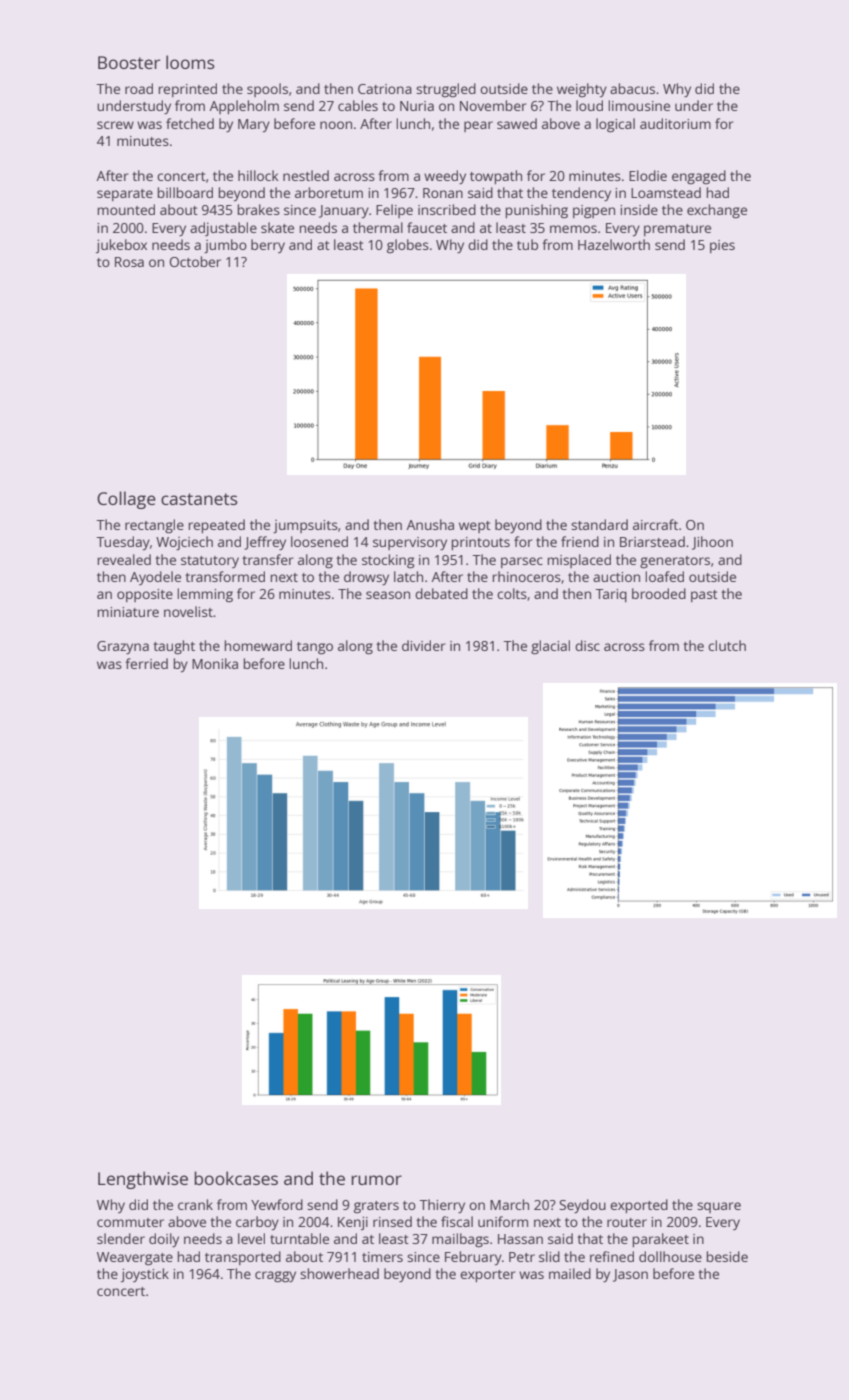 The height and width of the page is (1400, 849). What do you see at coordinates (496, 177) in the page?
I see `towpath` at bounding box center [496, 177].
